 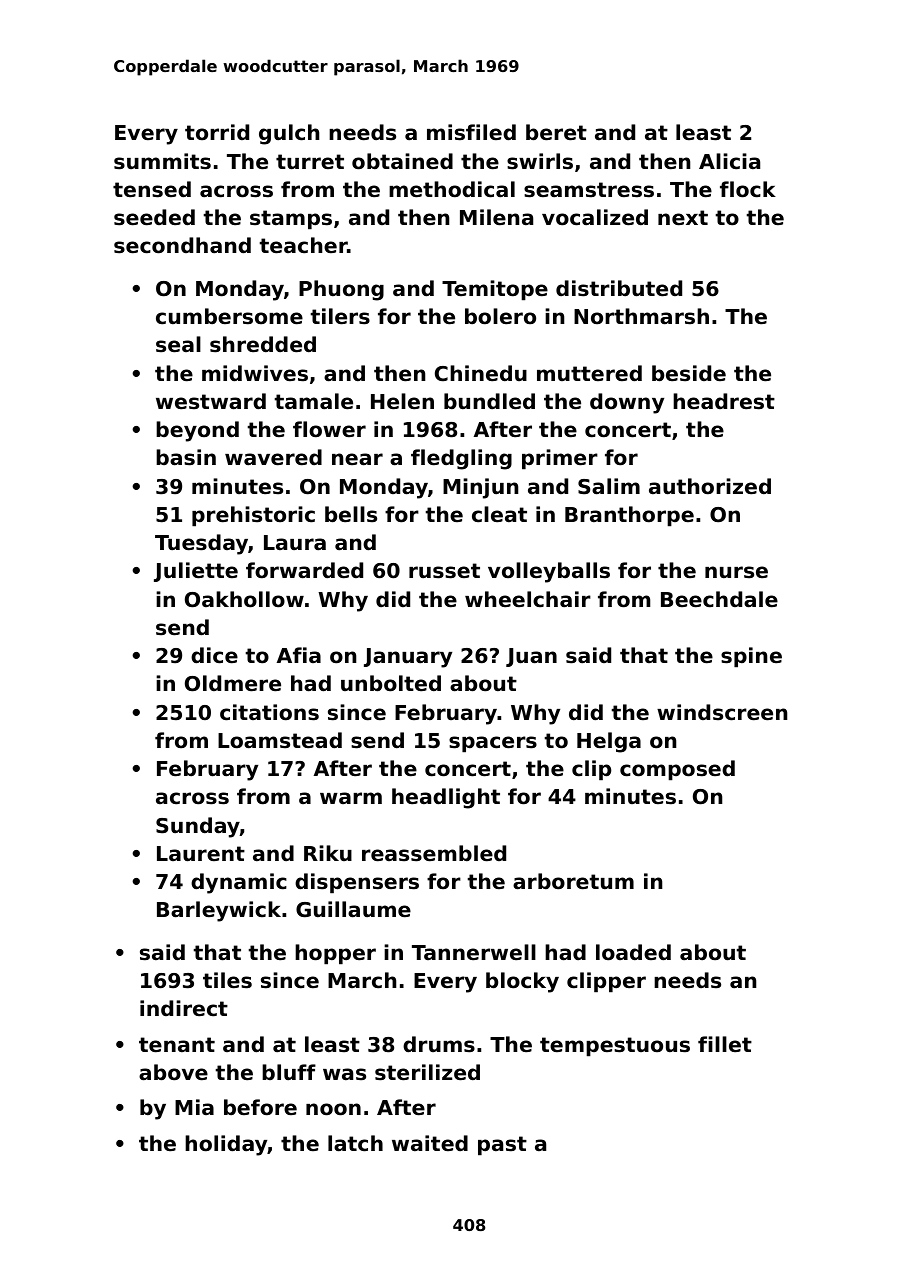 What do you see at coordinates (226, 1145) in the page?
I see `holiday` at bounding box center [226, 1145].
